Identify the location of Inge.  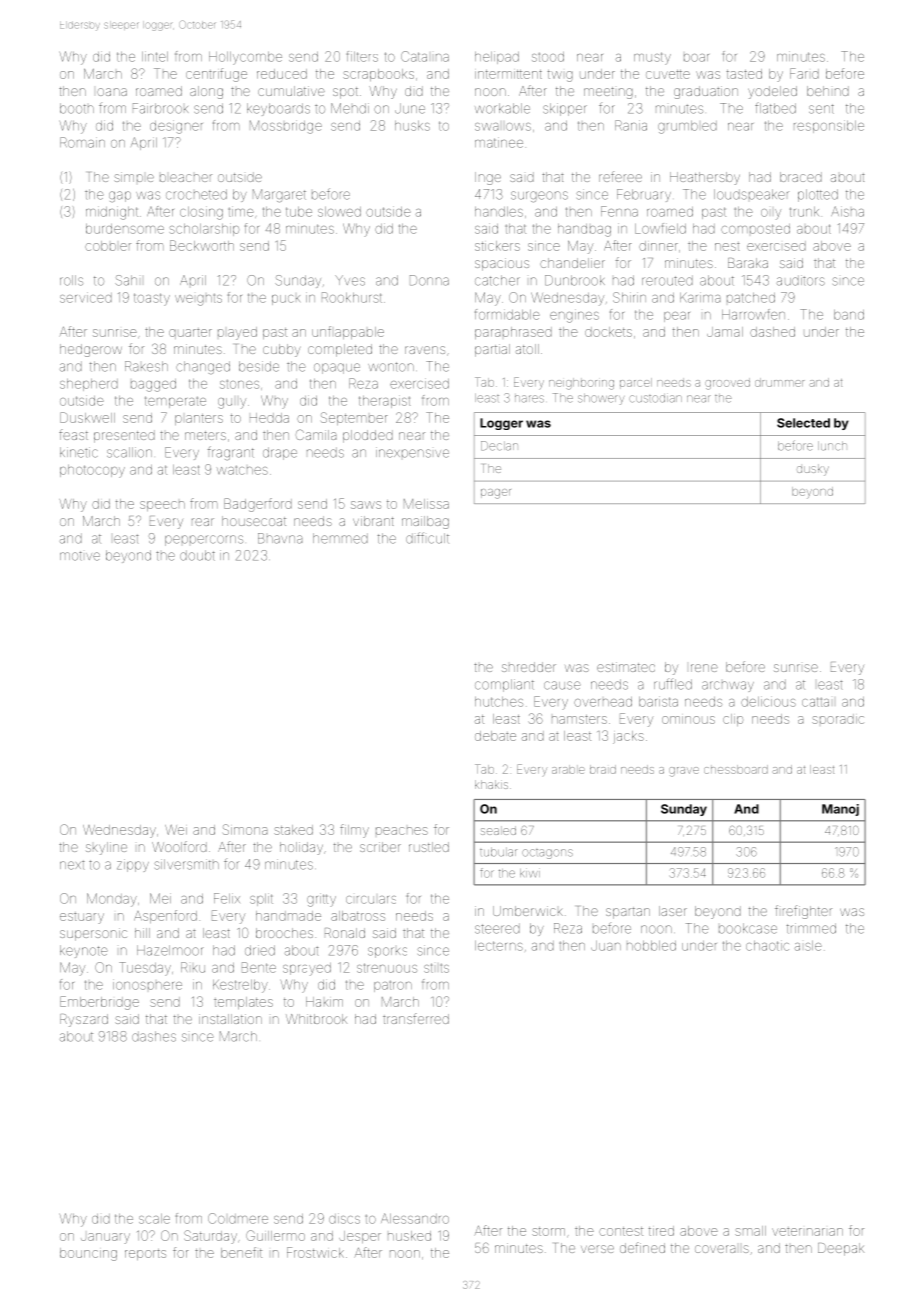
(488, 178).
